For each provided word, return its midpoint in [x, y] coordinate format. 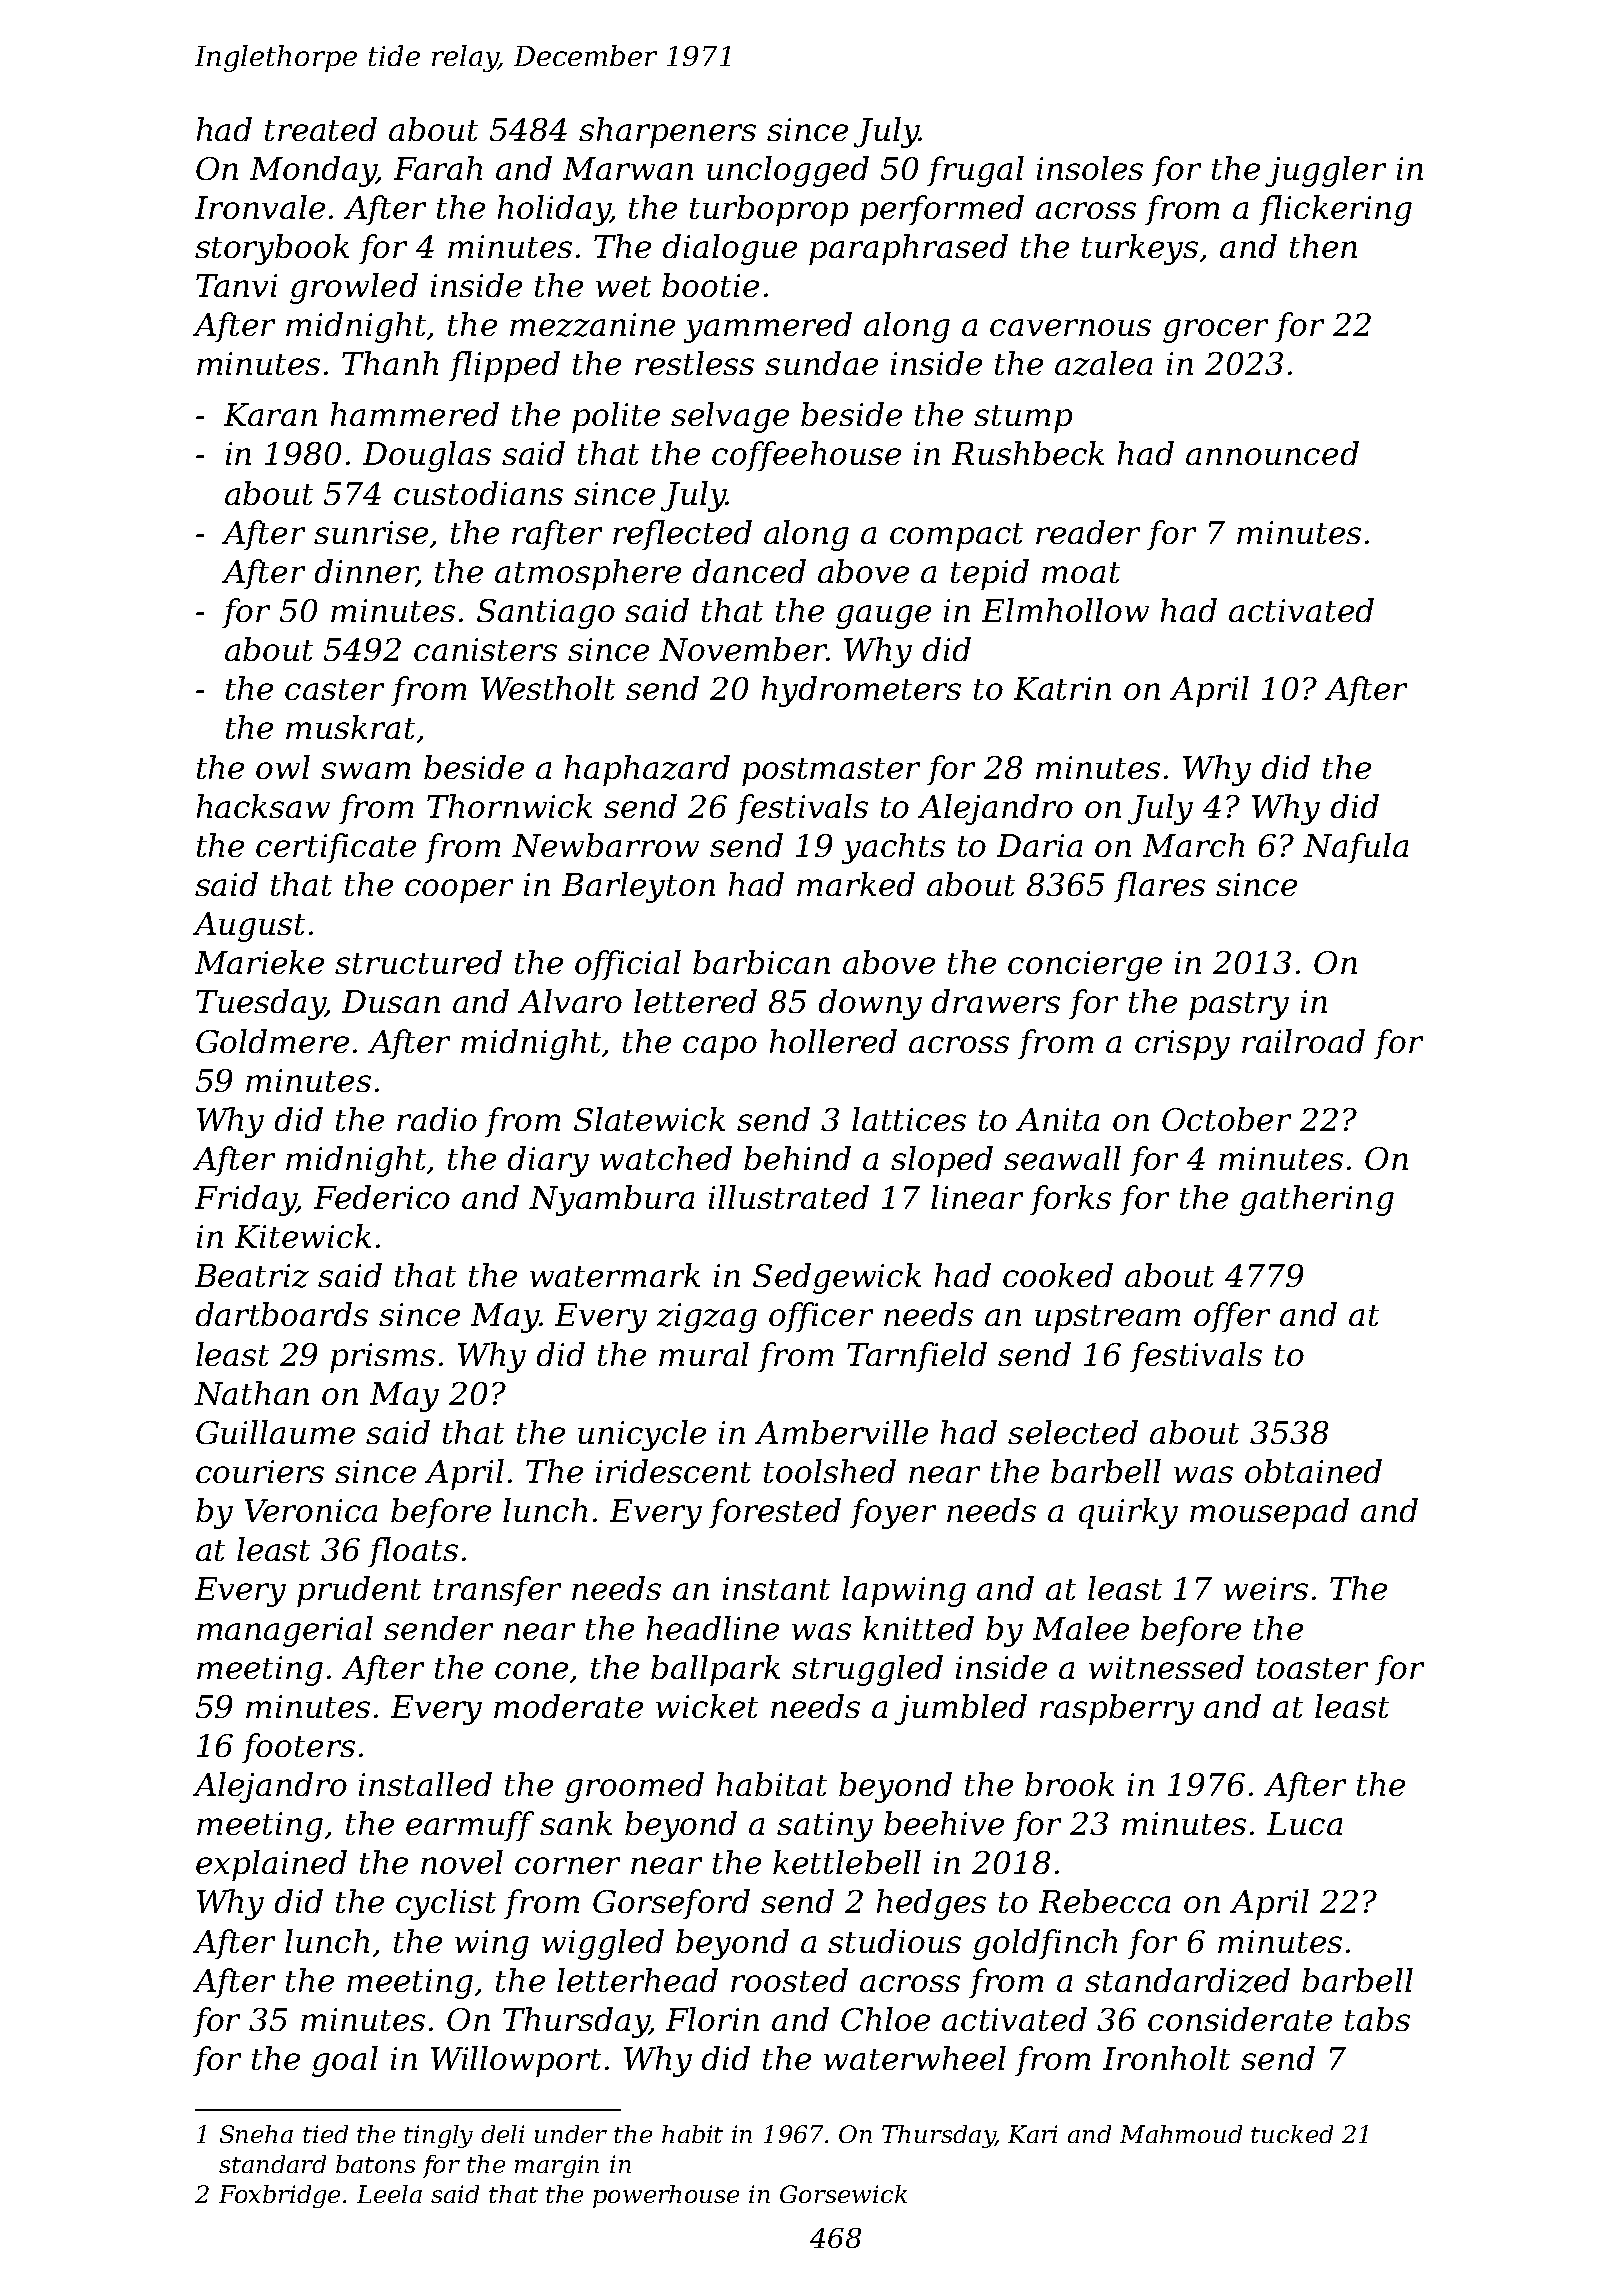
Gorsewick [843, 2194]
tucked [1292, 2134]
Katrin [1062, 688]
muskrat [350, 727]
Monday [313, 171]
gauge [883, 617]
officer [821, 1317]
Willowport [516, 2061]
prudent [359, 1591]
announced [1272, 453]
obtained [1313, 1471]
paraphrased [908, 249]
